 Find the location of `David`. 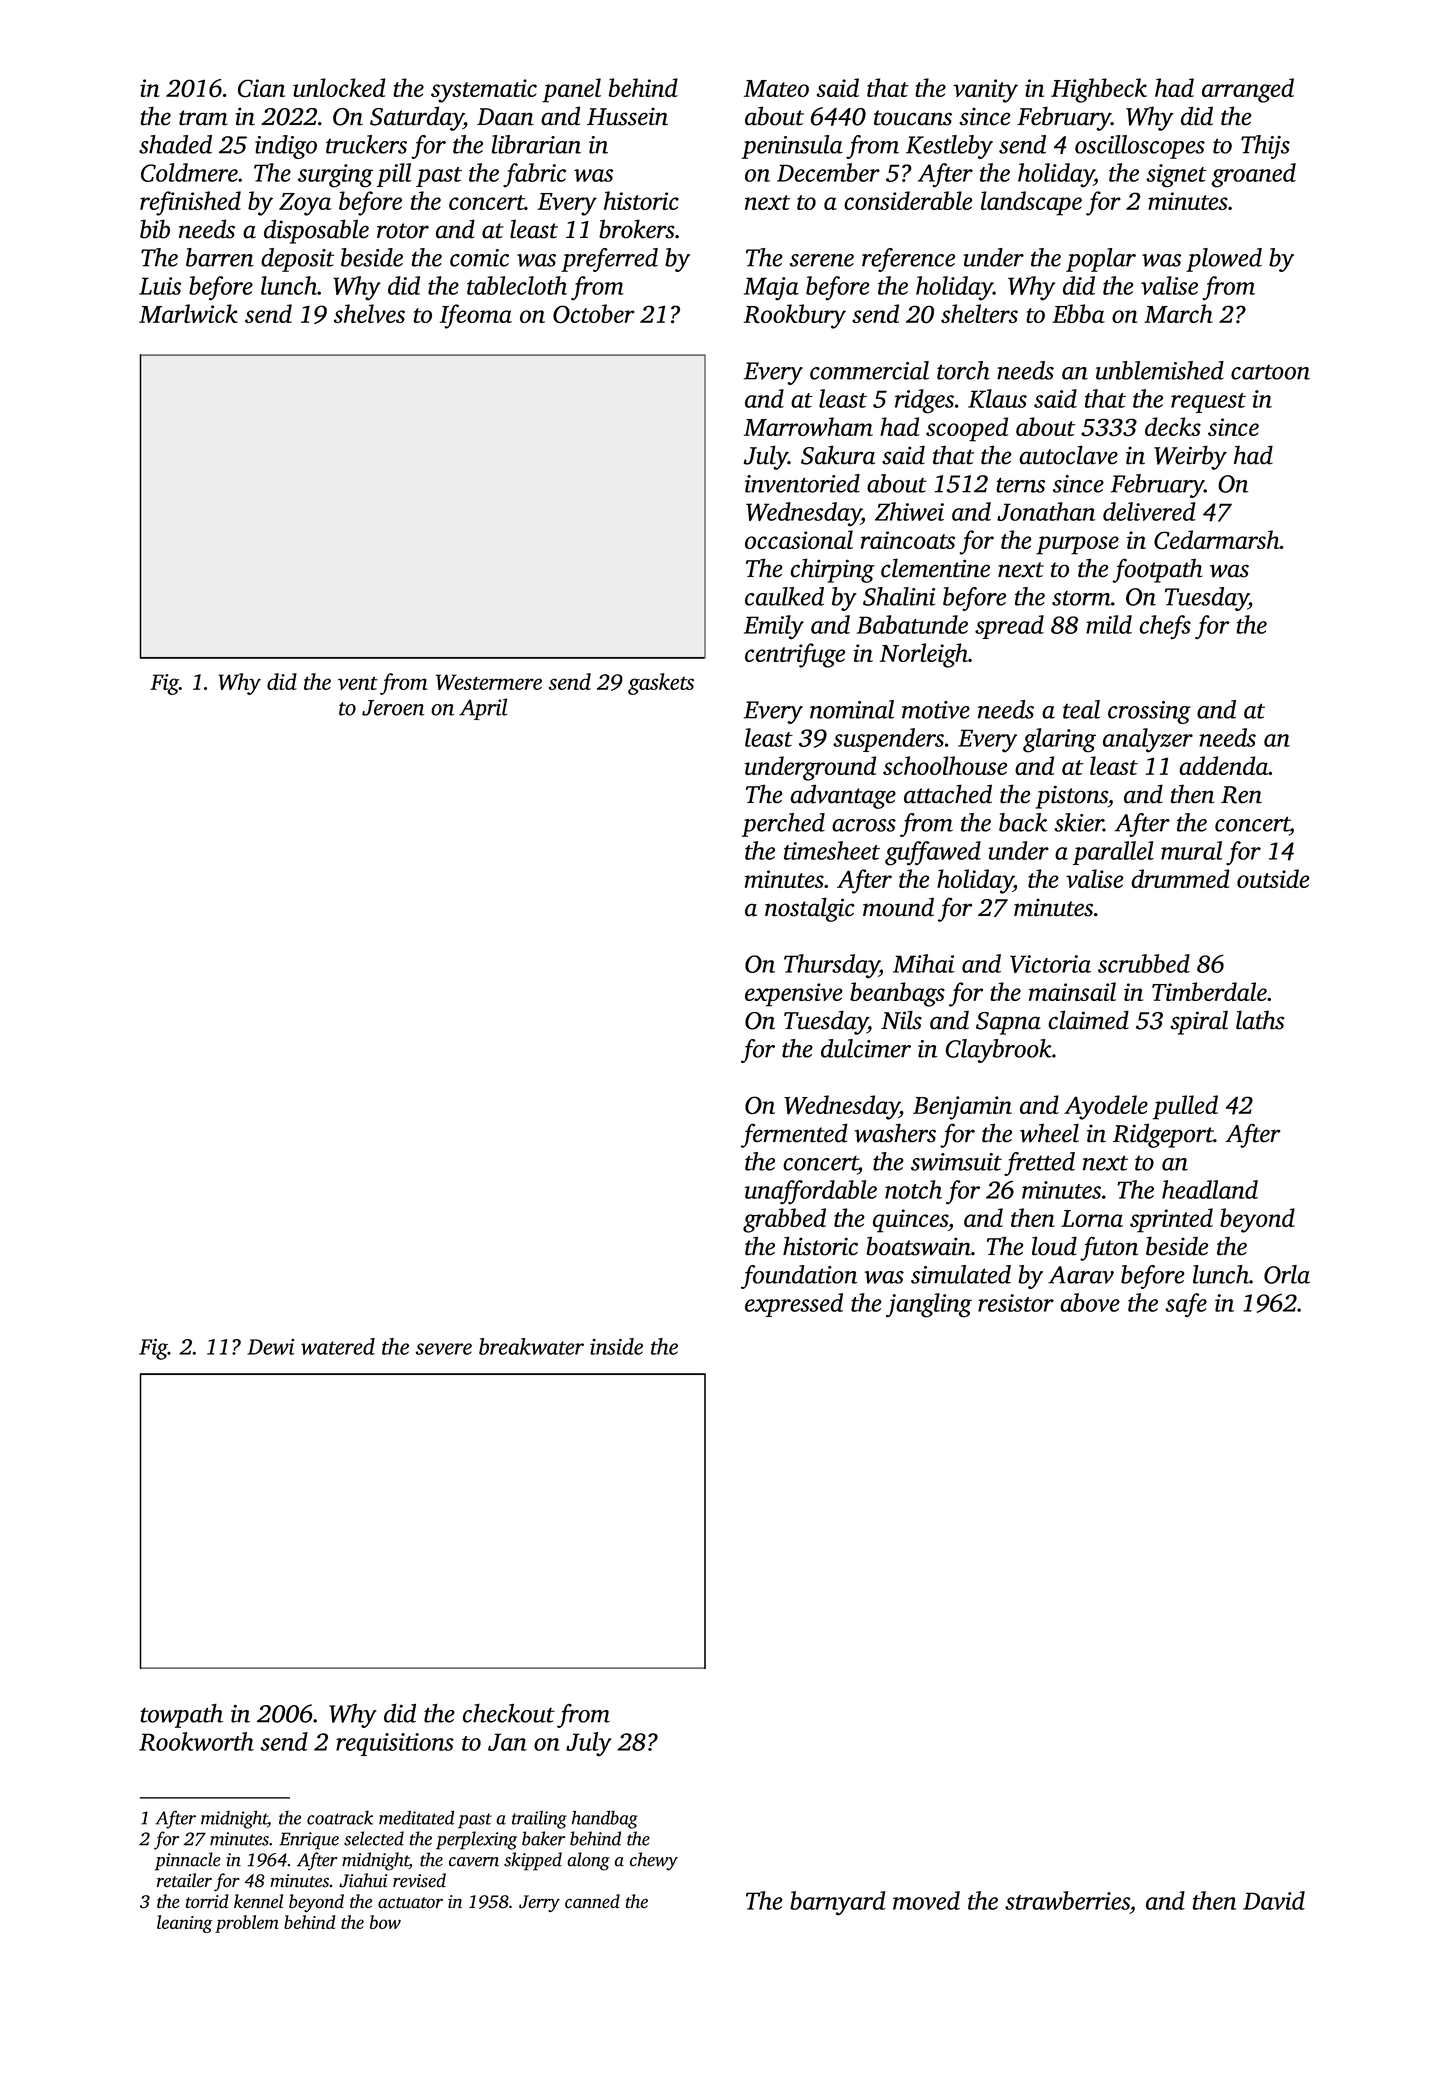

David is located at coordinates (1274, 1900).
